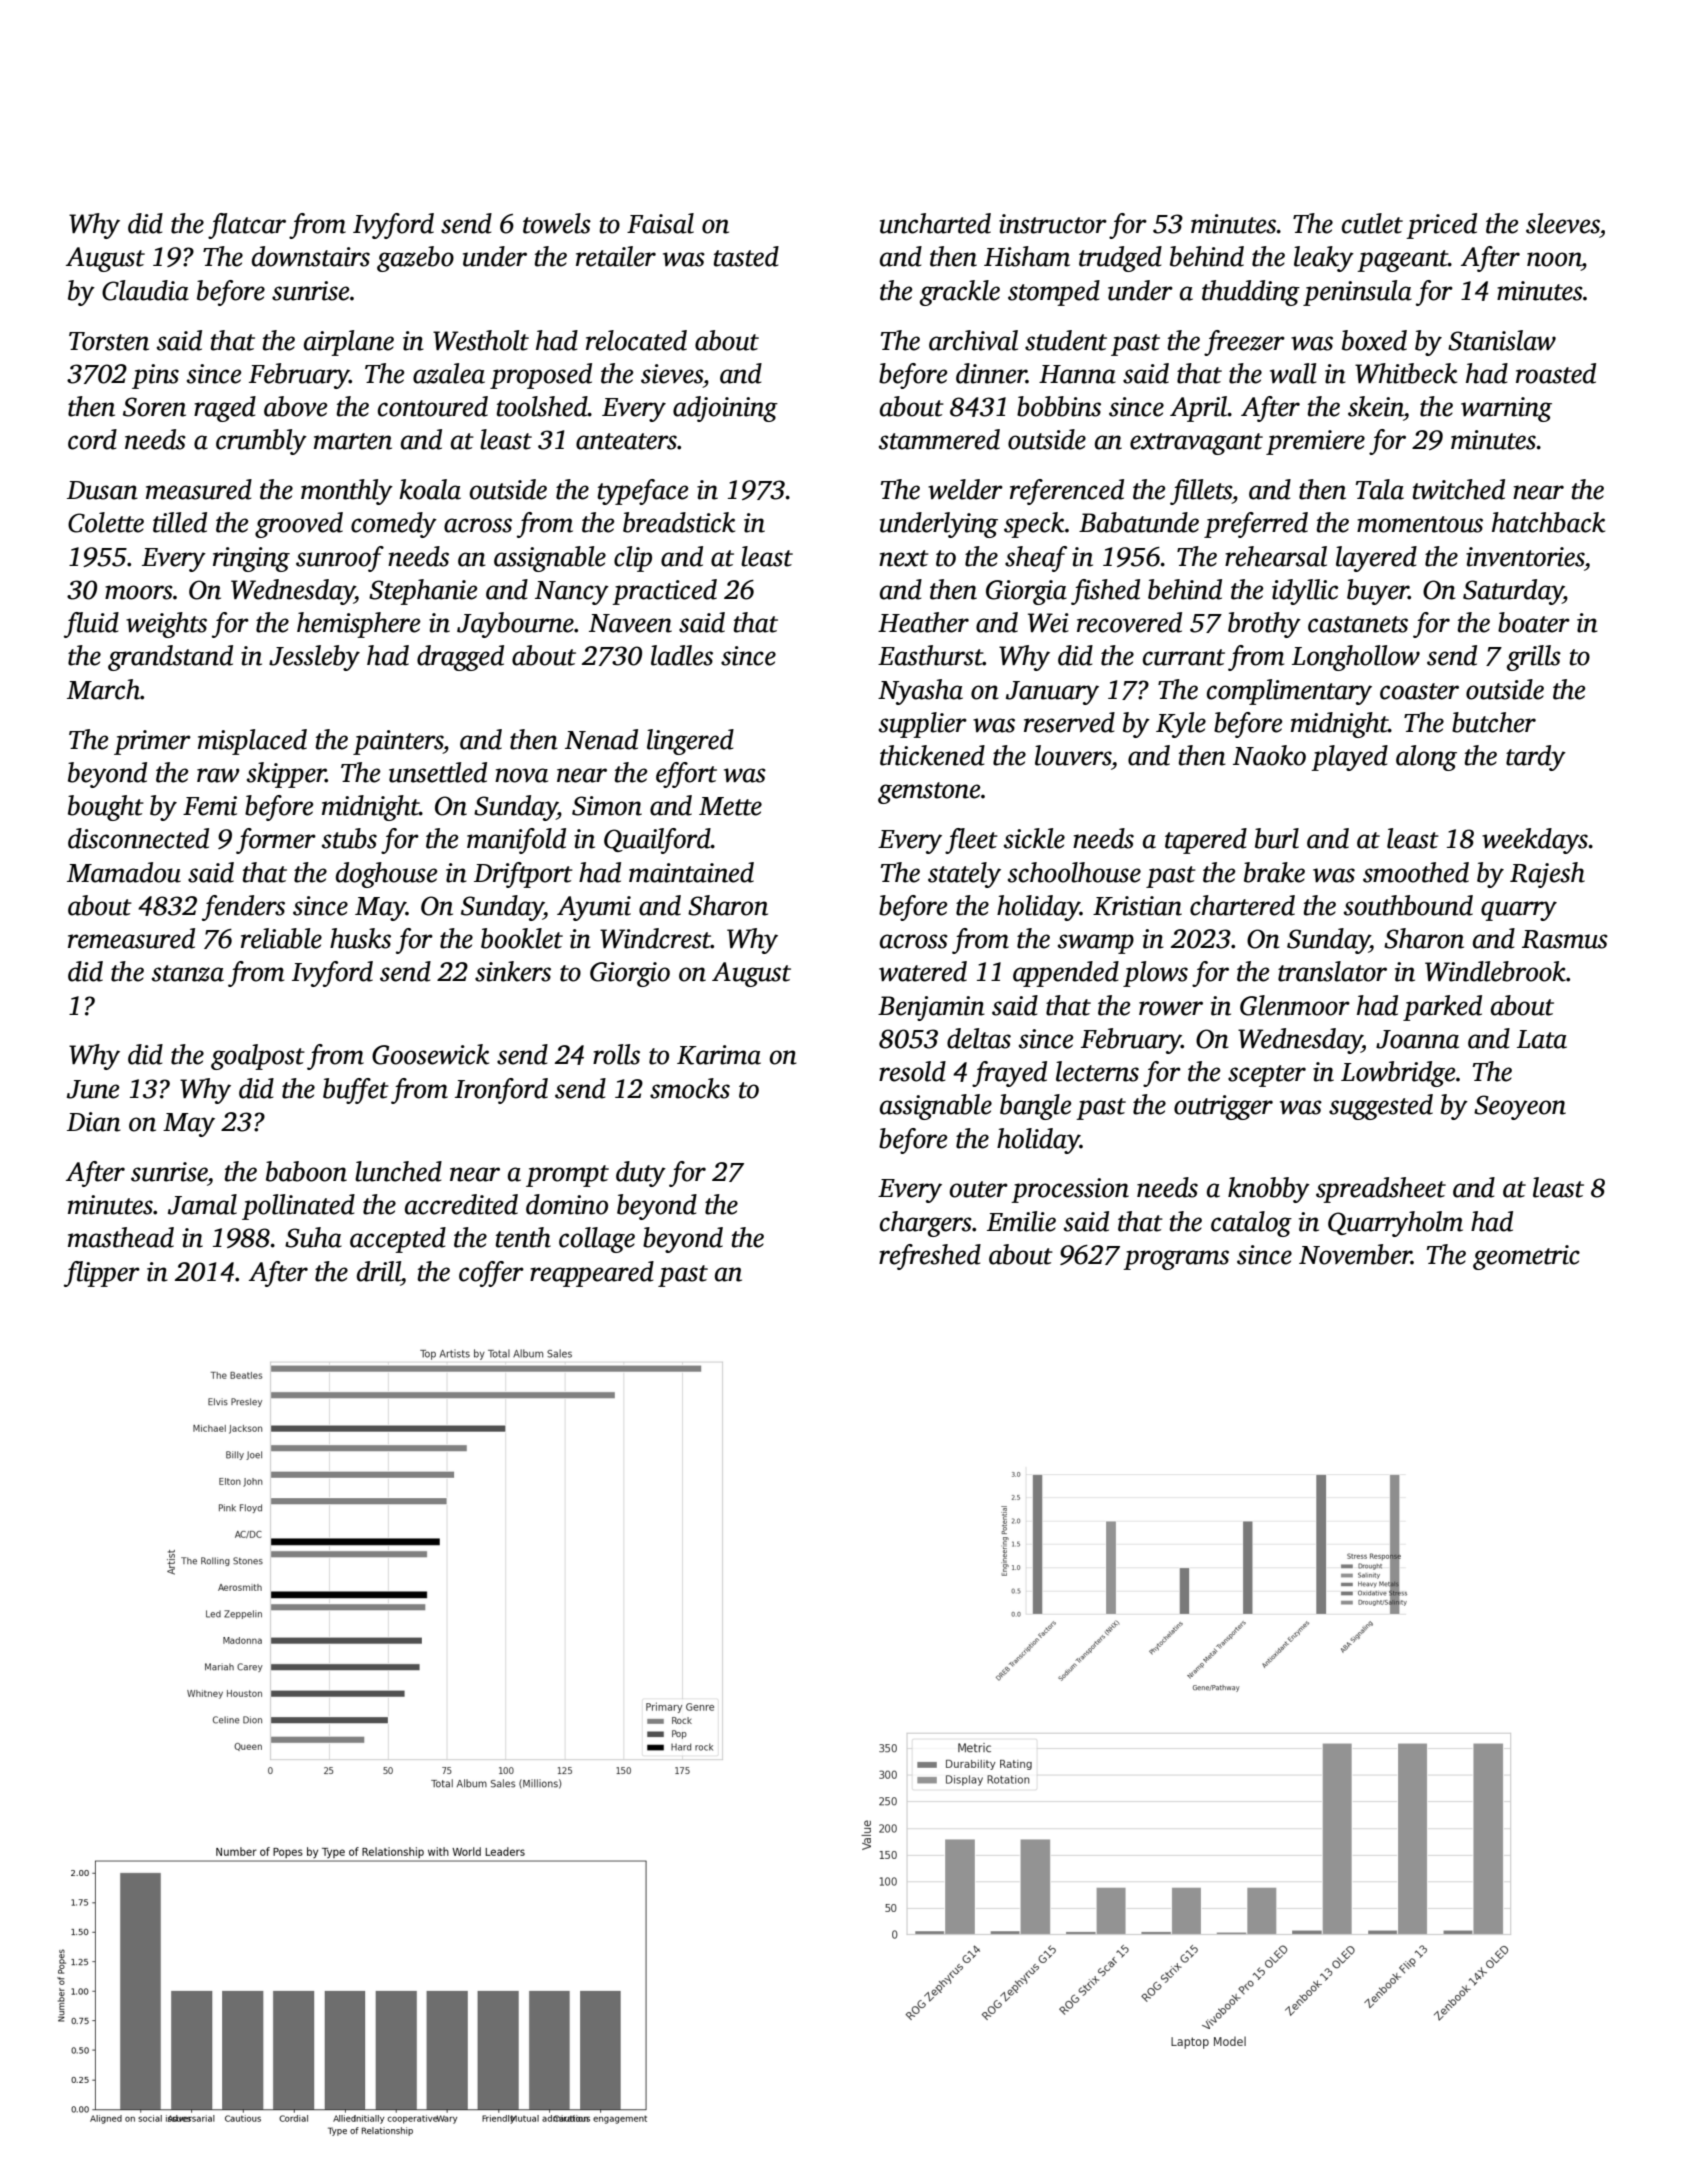 The height and width of the page is (2178, 1683). I want to click on thickened, so click(932, 755).
